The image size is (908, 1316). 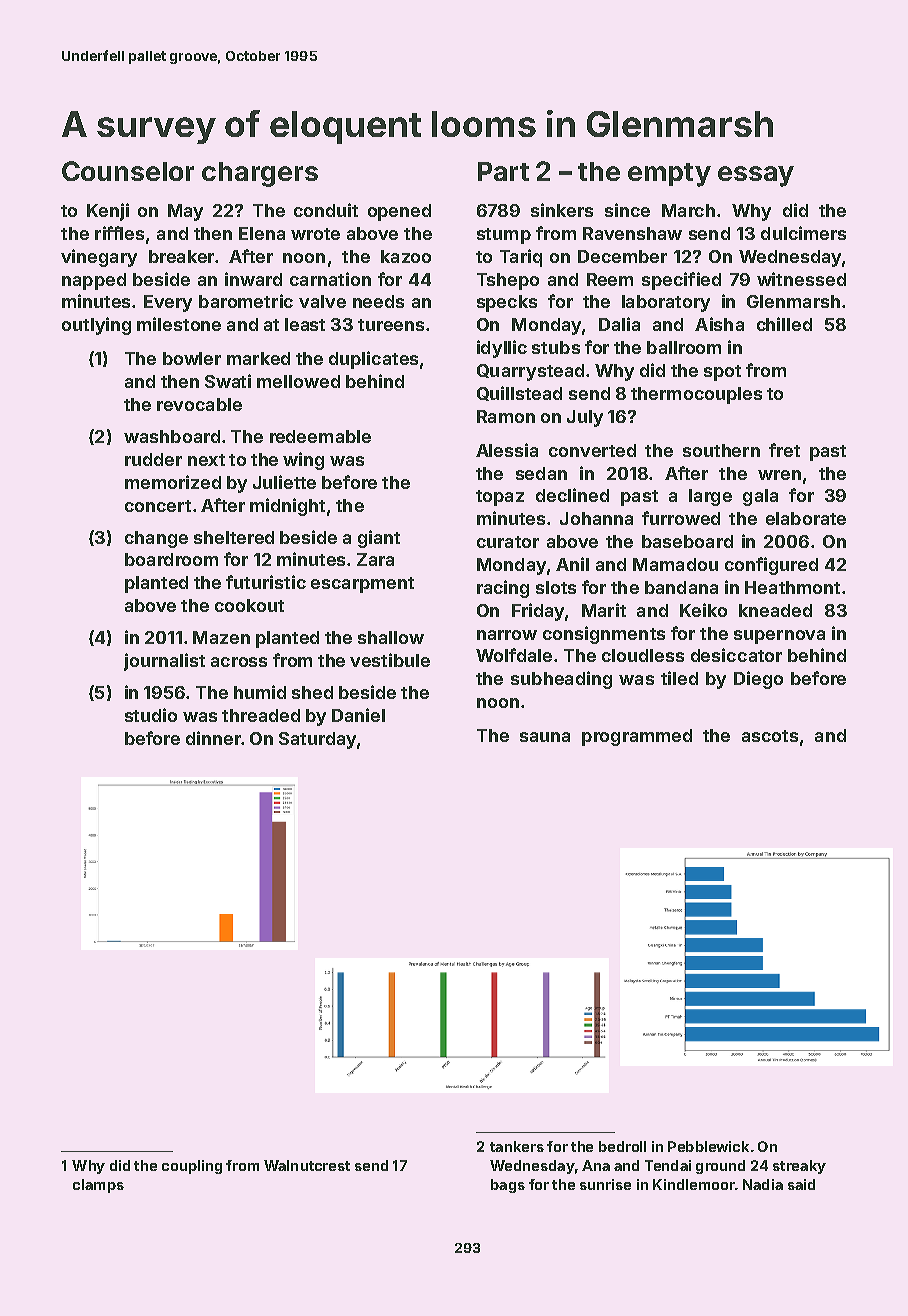 I want to click on desiccator, so click(x=736, y=655).
